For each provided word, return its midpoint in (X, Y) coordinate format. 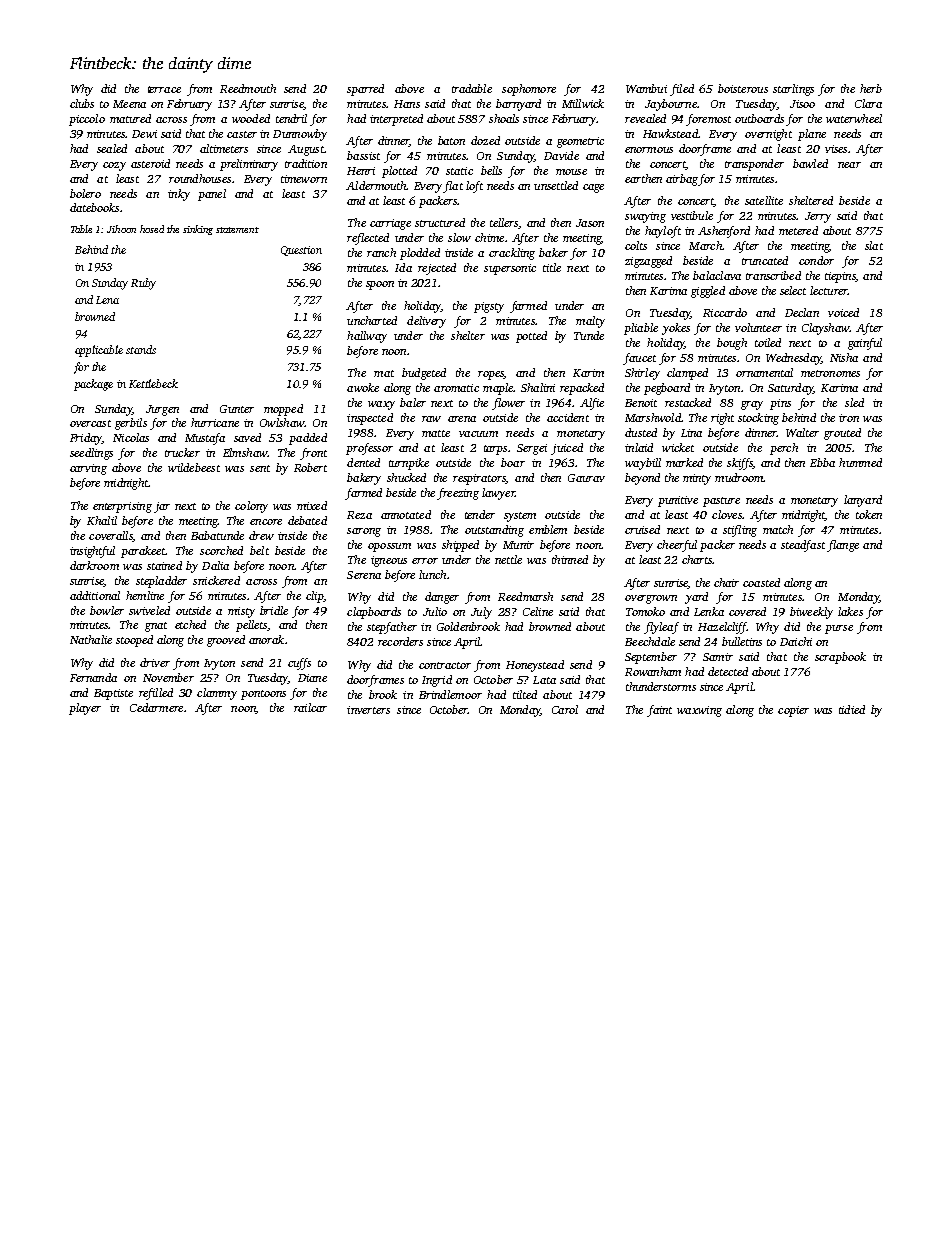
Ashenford (724, 232)
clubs (82, 103)
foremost (708, 120)
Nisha (844, 357)
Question (301, 251)
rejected (437, 269)
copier (793, 711)
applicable (99, 351)
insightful (92, 552)
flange (843, 546)
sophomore (529, 90)
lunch (432, 574)
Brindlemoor (450, 694)
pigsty (489, 307)
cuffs (299, 664)
